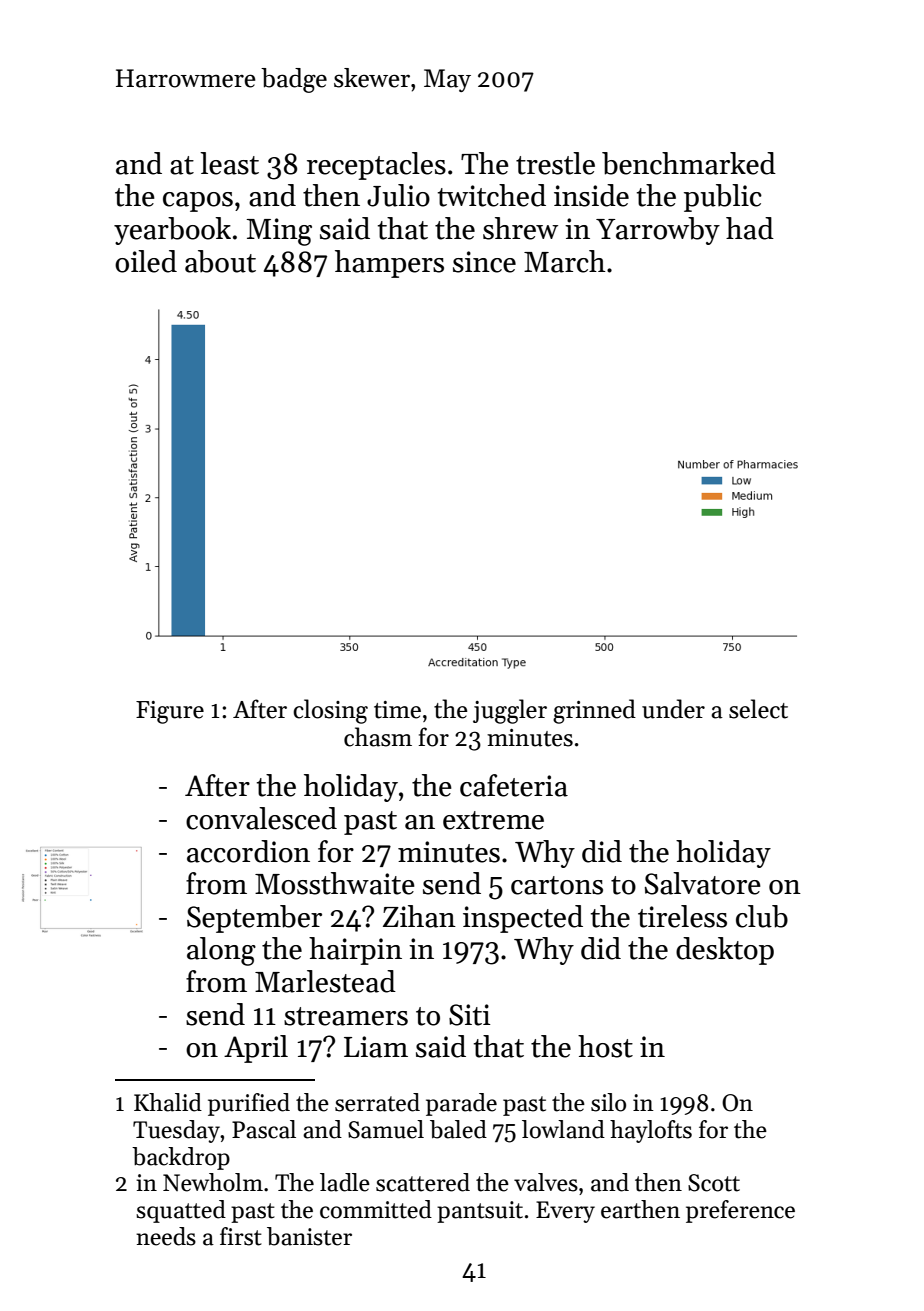 The width and height of the screenshot is (924, 1311). Describe the element at coordinates (591, 195) in the screenshot. I see `inside` at that location.
